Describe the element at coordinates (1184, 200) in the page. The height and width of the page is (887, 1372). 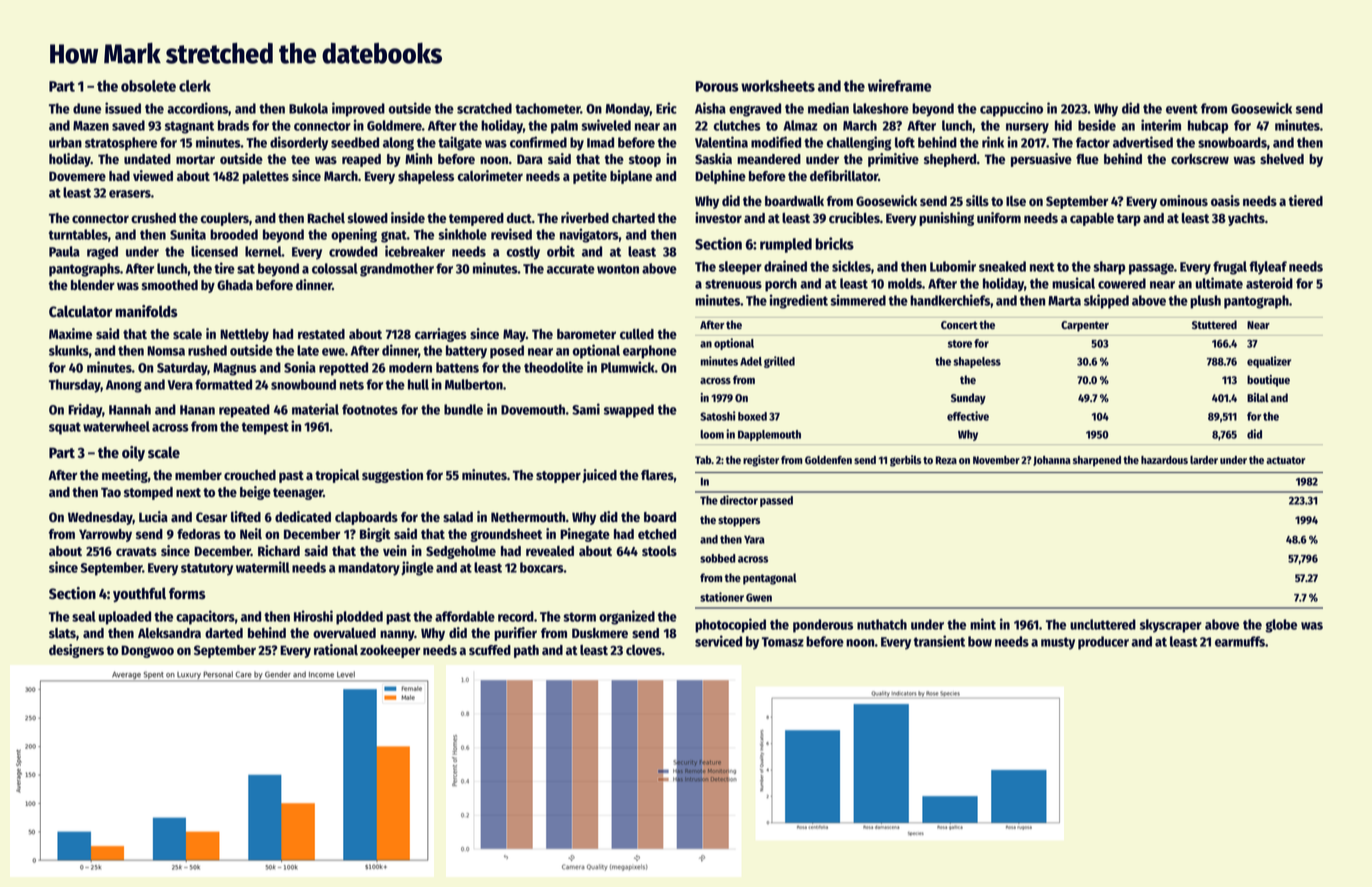
I see `ominous` at that location.
